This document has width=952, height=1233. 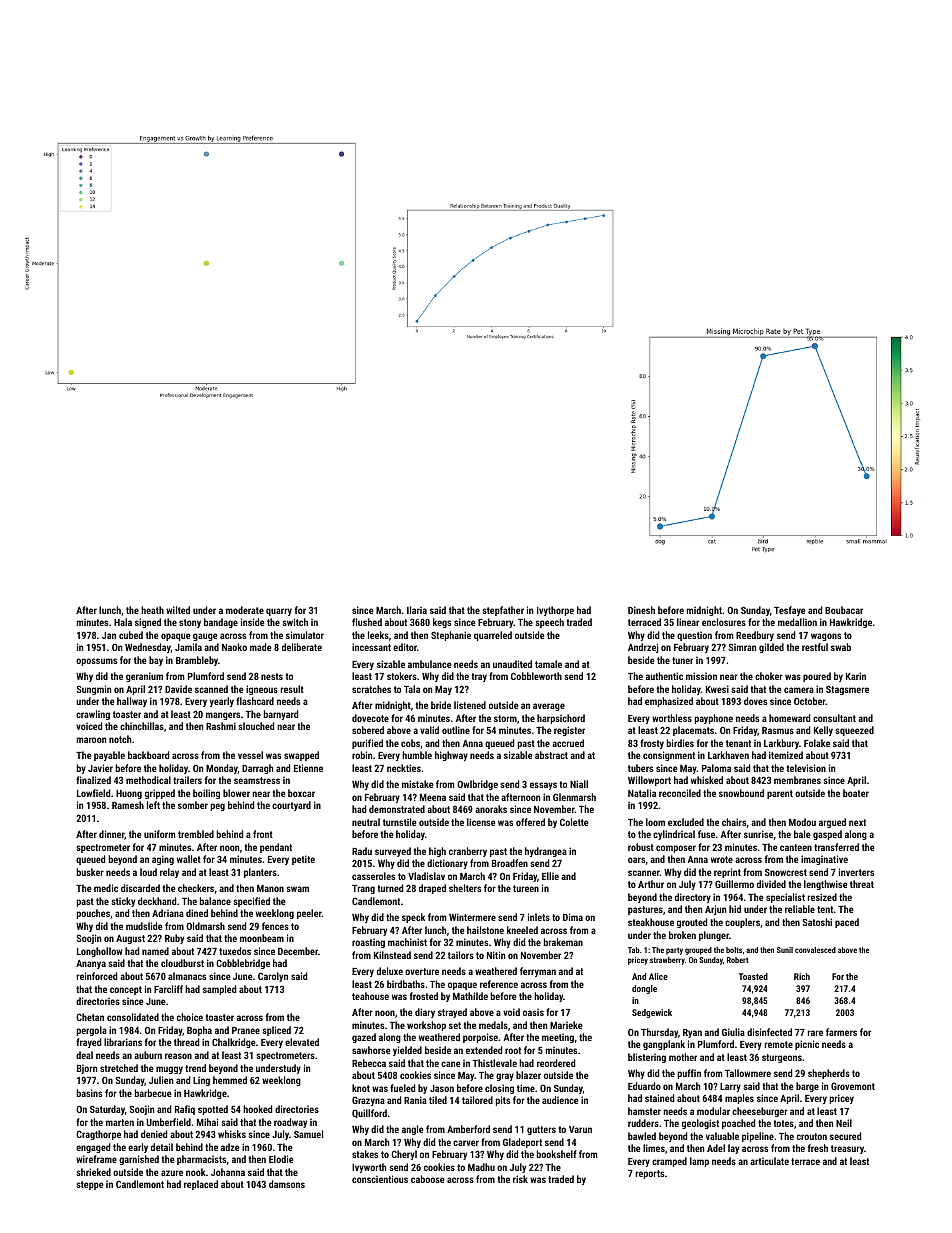 I want to click on oars, so click(x=636, y=860).
